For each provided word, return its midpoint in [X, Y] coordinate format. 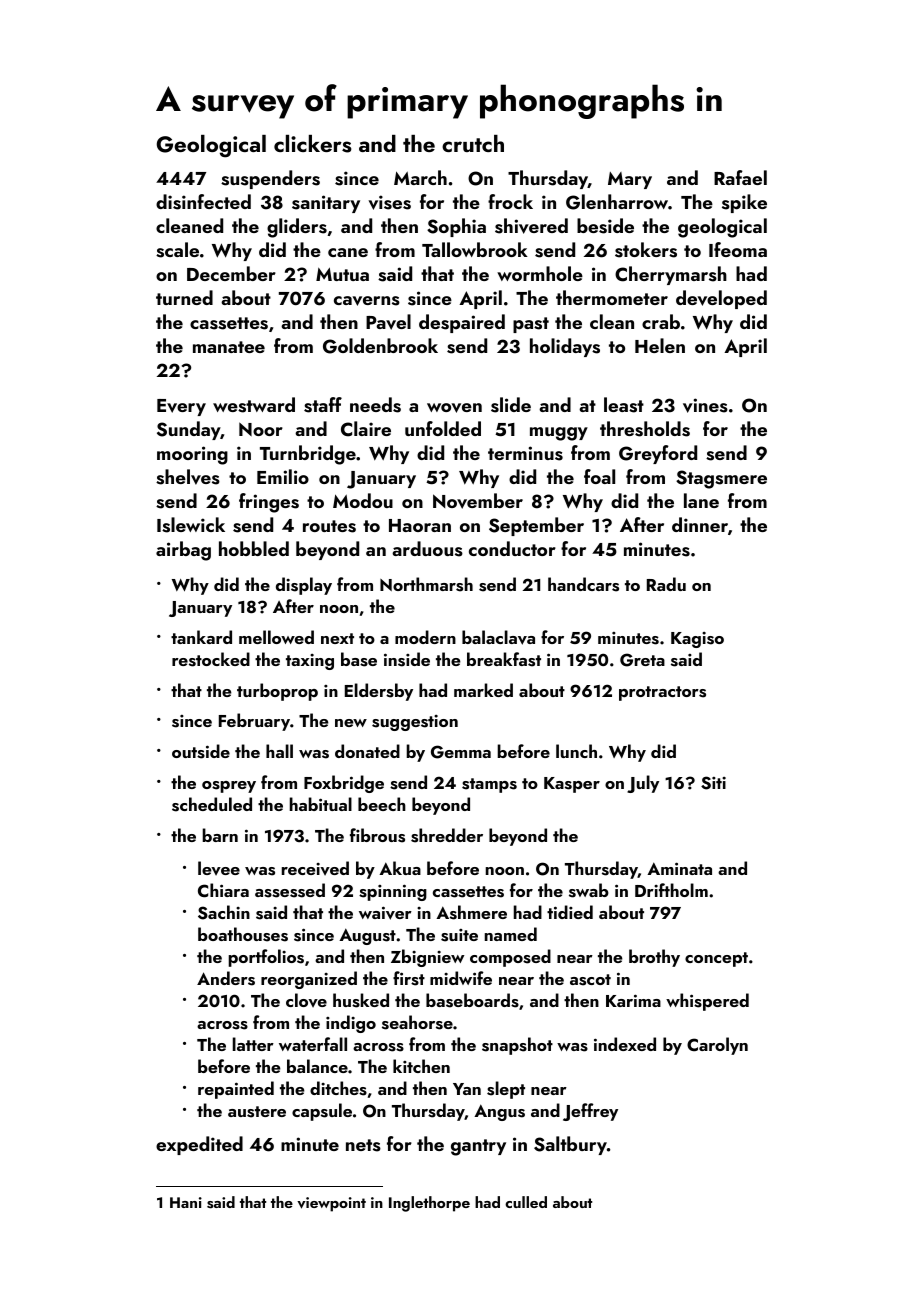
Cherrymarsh [671, 275]
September [536, 526]
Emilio [283, 476]
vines [705, 405]
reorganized [309, 980]
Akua [400, 868]
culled [526, 1202]
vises [390, 202]
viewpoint [331, 1204]
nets [363, 1145]
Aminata [679, 868]
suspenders [270, 179]
